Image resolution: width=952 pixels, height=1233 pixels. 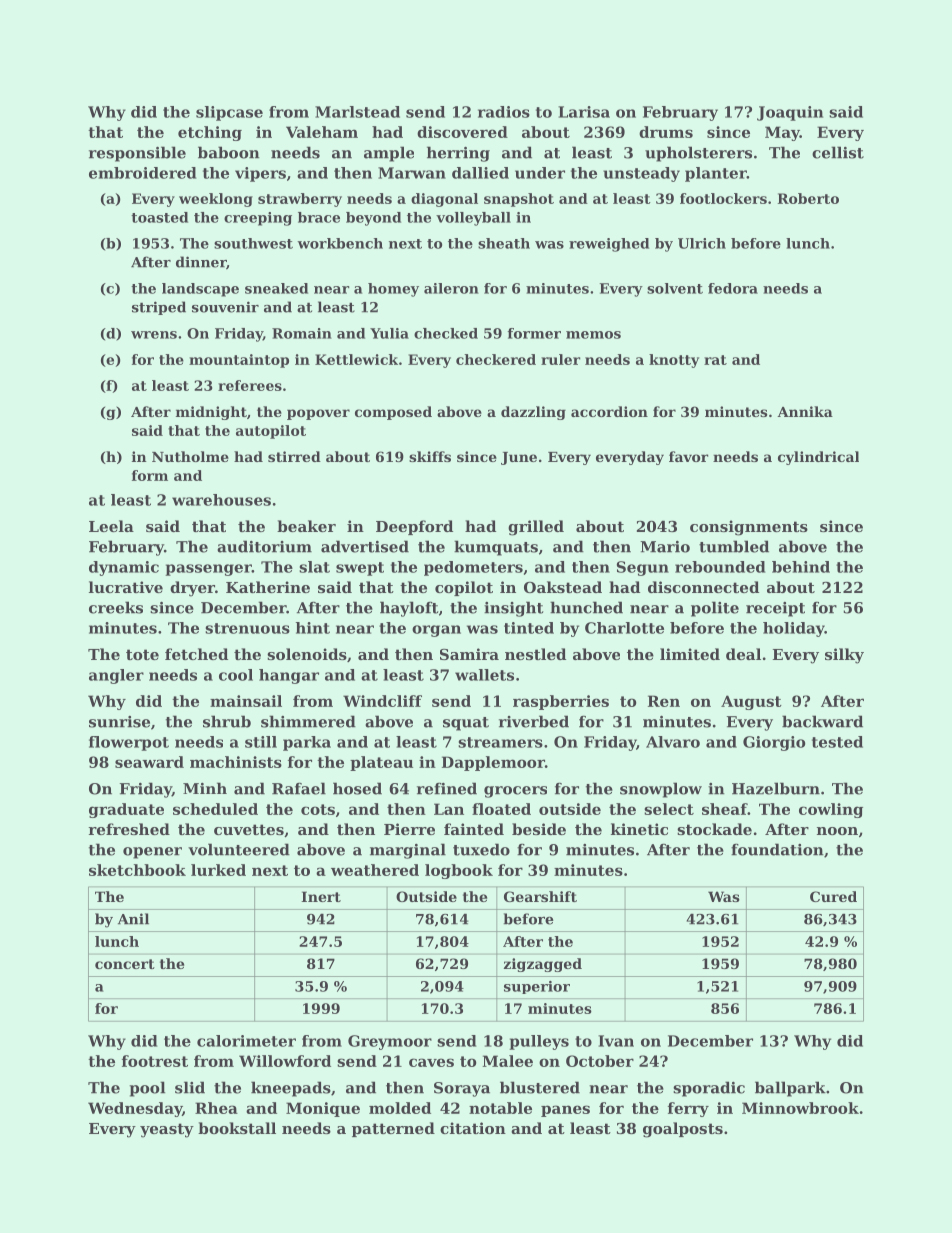 I want to click on snapshot, so click(x=519, y=200).
